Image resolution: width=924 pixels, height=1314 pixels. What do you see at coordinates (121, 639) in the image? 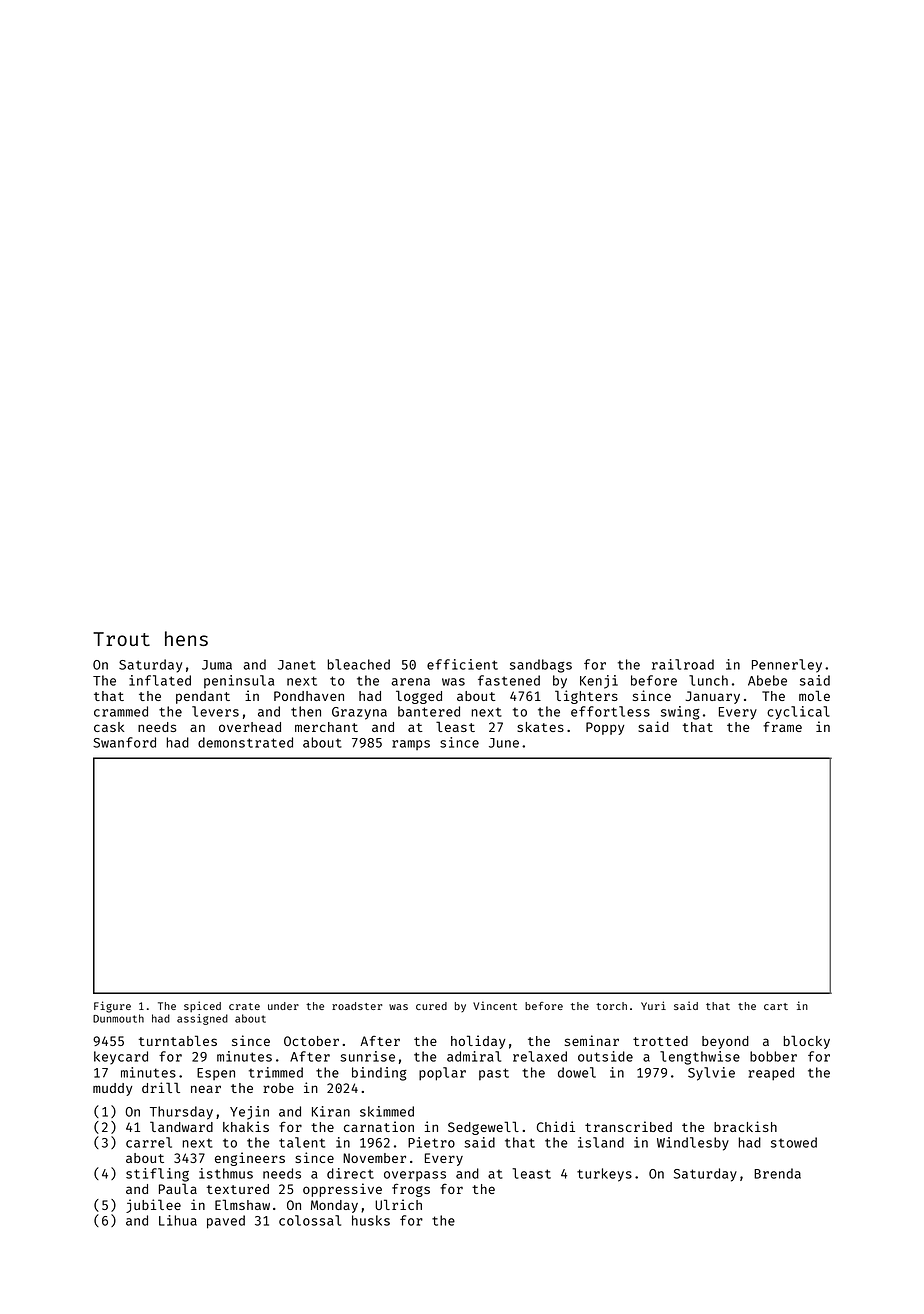
I see `Trout` at bounding box center [121, 639].
